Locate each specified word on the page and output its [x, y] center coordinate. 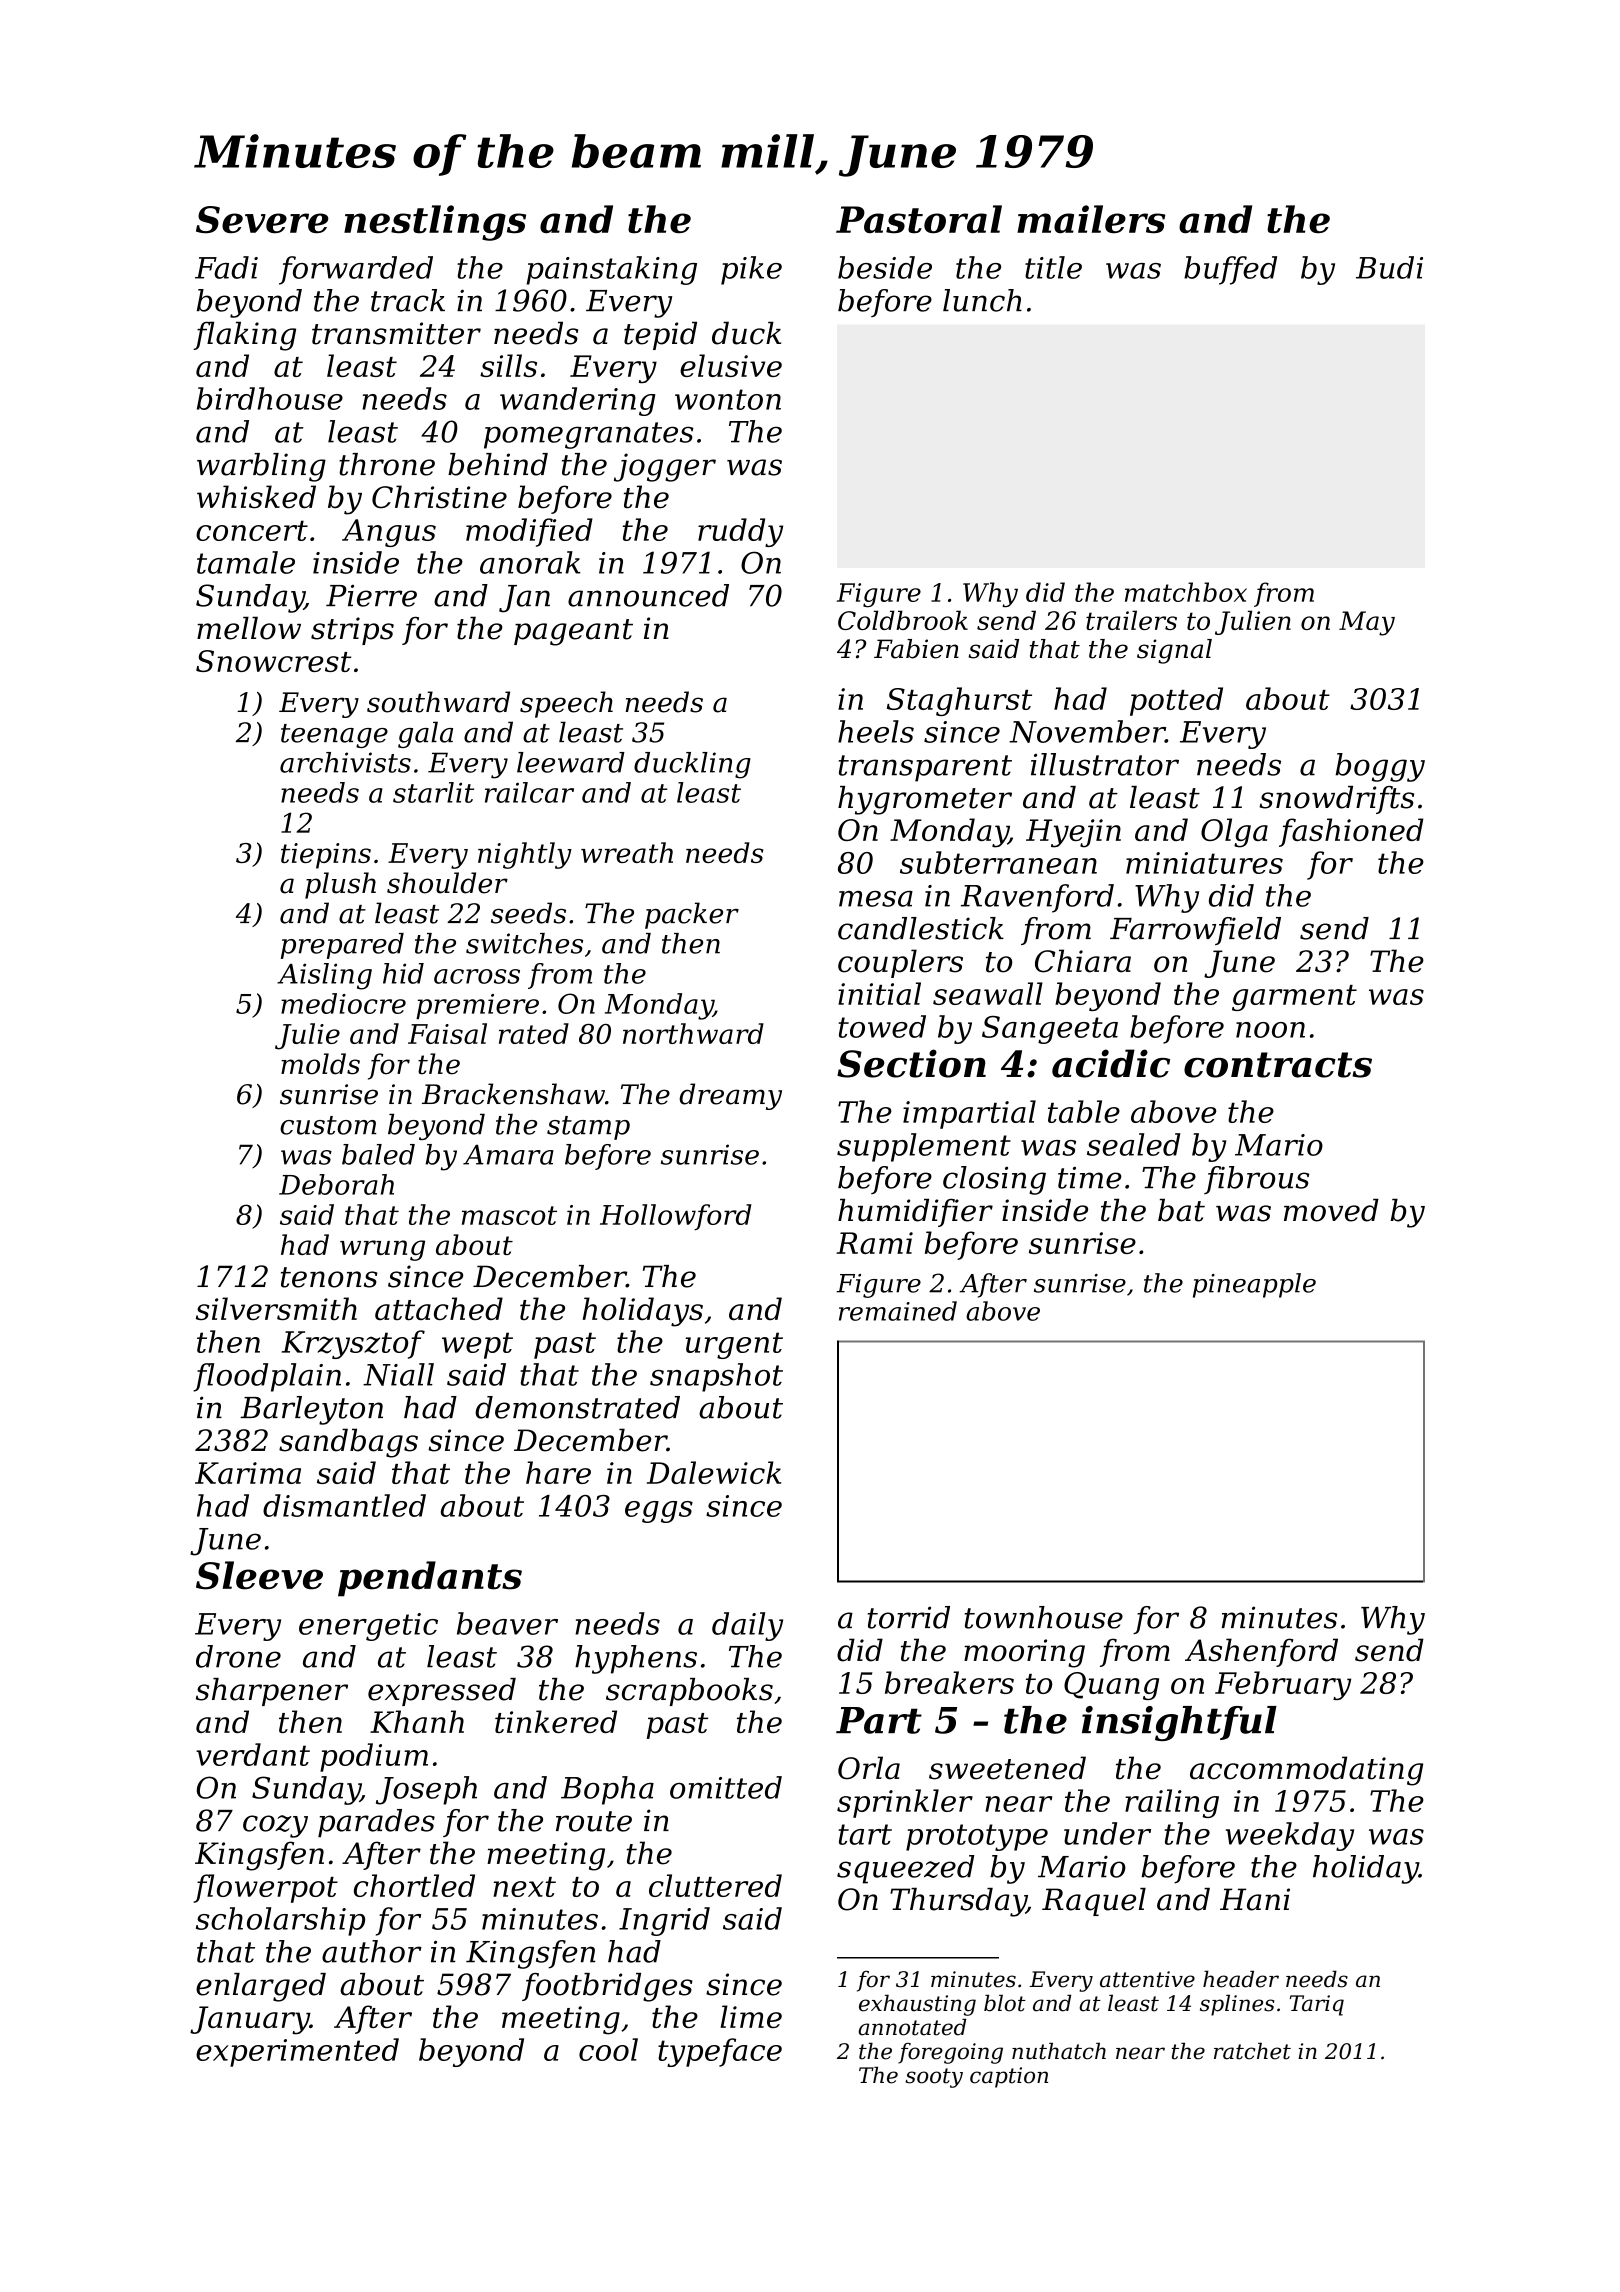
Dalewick [714, 1472]
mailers [1091, 219]
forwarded [356, 270]
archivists [345, 762]
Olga [1234, 833]
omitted [726, 1787]
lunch [982, 300]
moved [1331, 1210]
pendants [430, 1579]
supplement [924, 1147]
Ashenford [1261, 1652]
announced [648, 595]
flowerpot [265, 1888]
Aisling [324, 976]
